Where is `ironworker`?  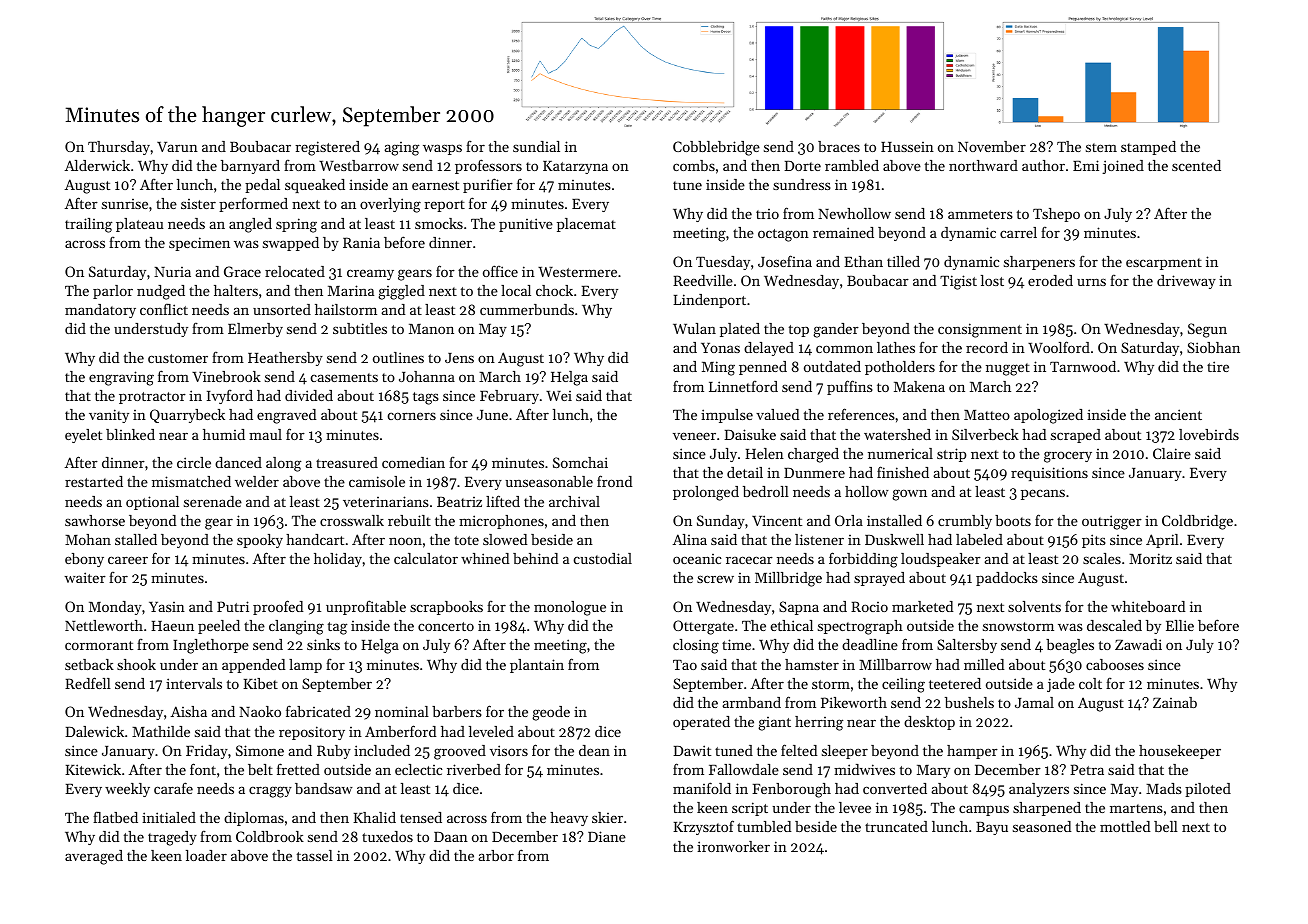
ironworker is located at coordinates (733, 846).
